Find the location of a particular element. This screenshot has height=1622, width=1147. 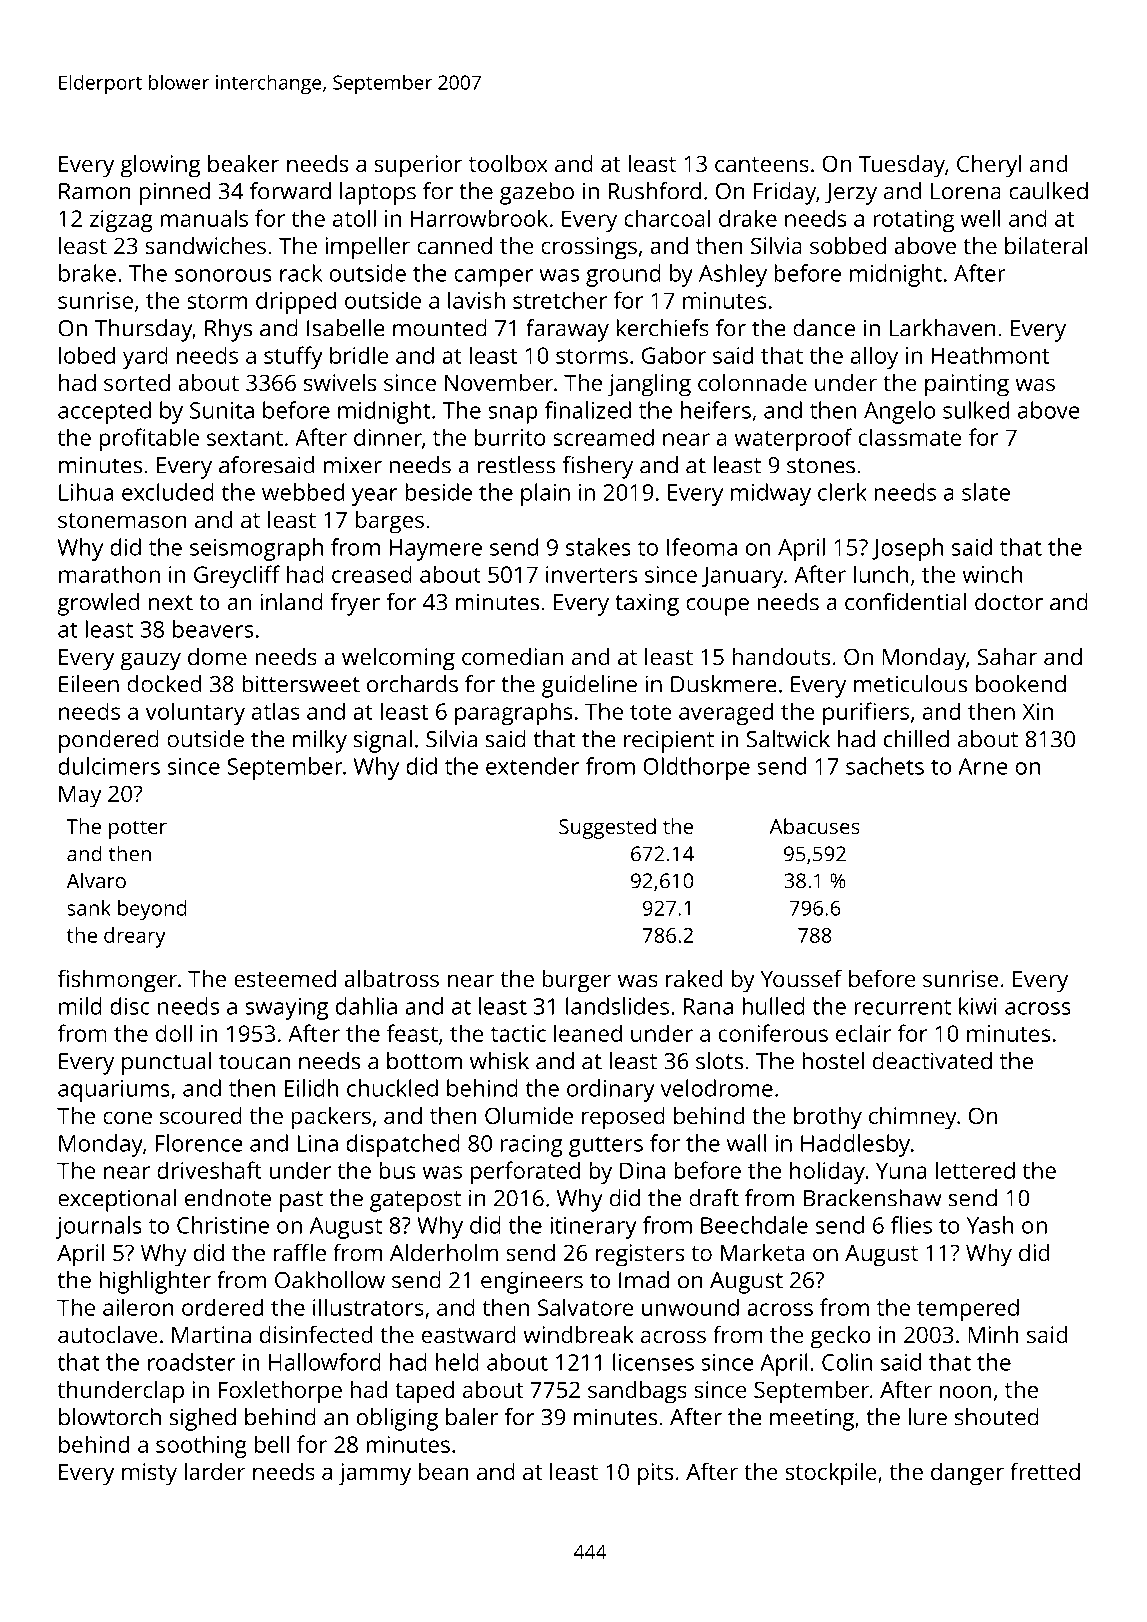

mixer is located at coordinates (353, 465).
